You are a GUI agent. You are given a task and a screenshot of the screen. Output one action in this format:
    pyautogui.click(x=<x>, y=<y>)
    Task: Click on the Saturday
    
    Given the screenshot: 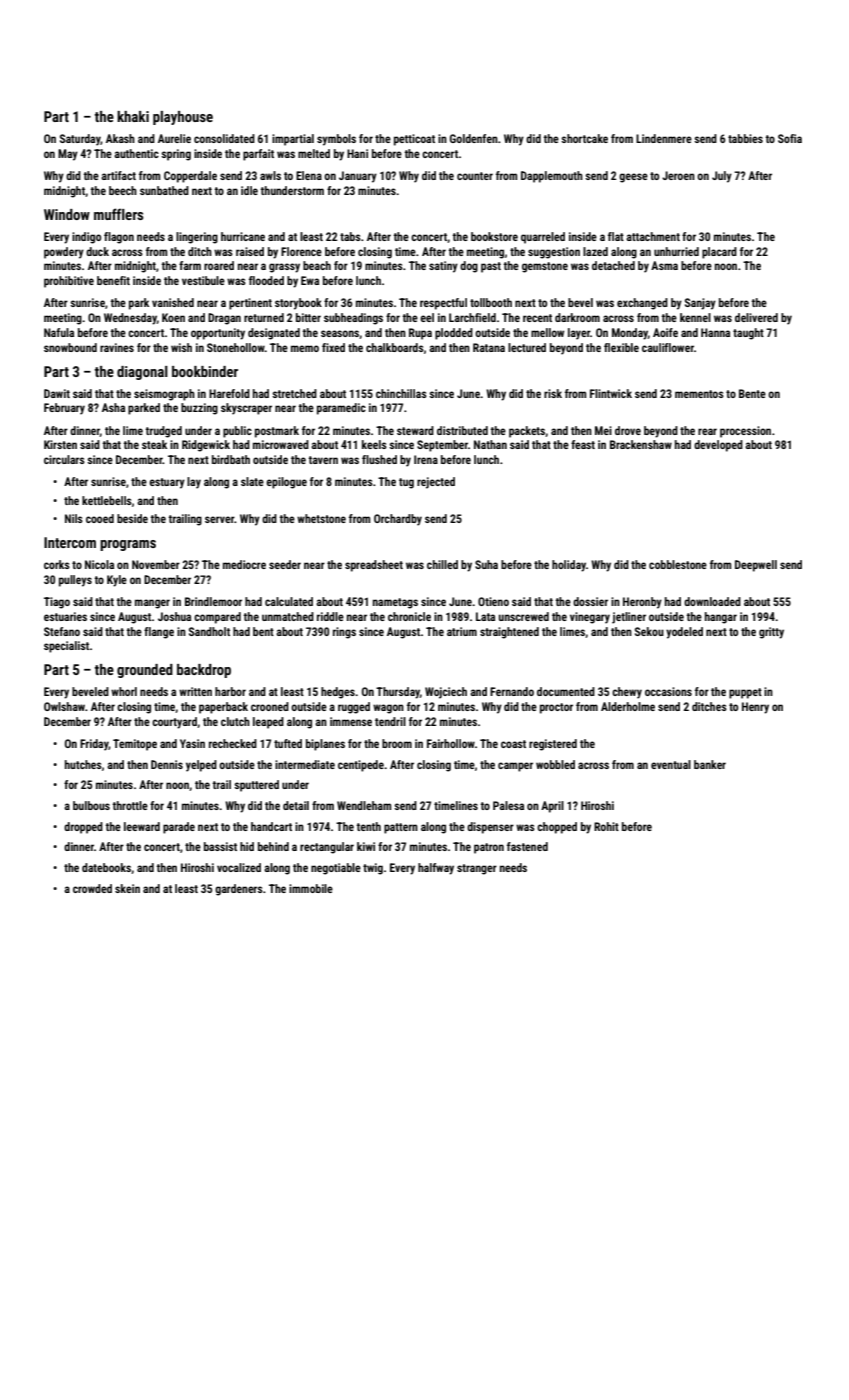 What is the action you would take?
    pyautogui.click(x=80, y=140)
